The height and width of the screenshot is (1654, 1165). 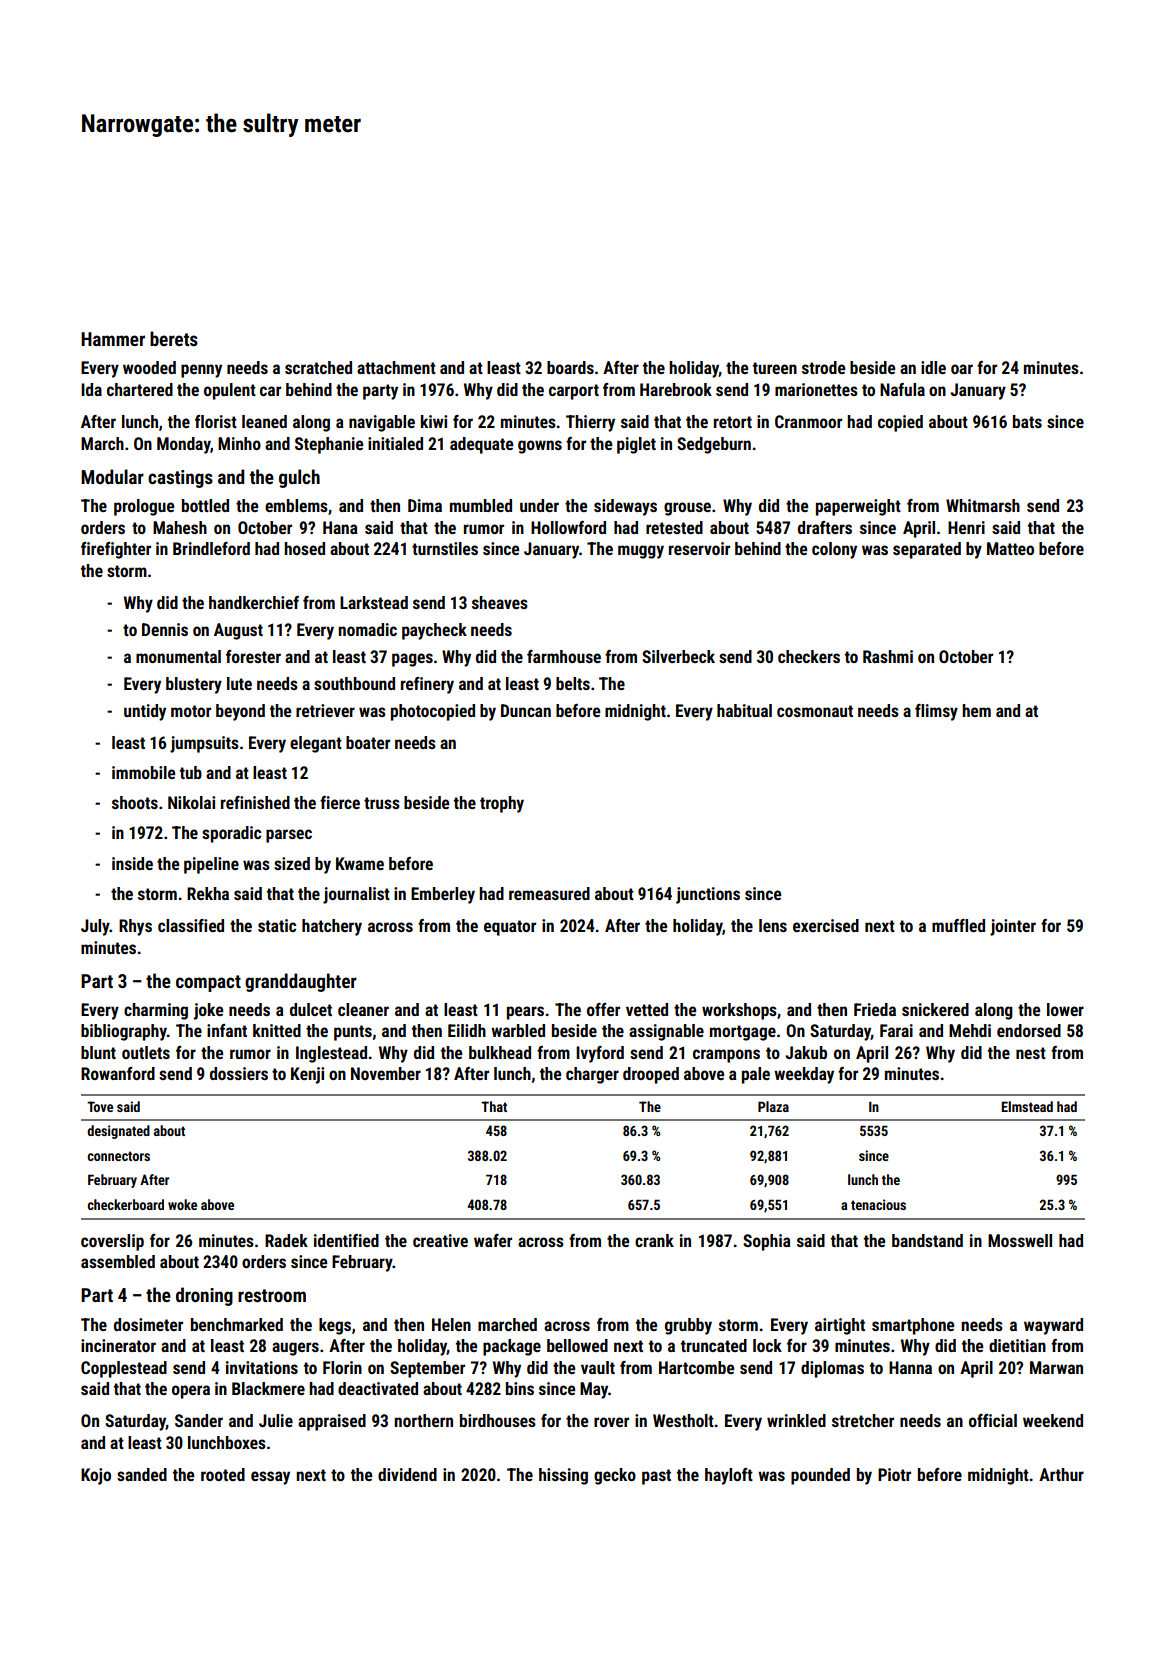 What do you see at coordinates (325, 710) in the screenshot?
I see `retriever` at bounding box center [325, 710].
